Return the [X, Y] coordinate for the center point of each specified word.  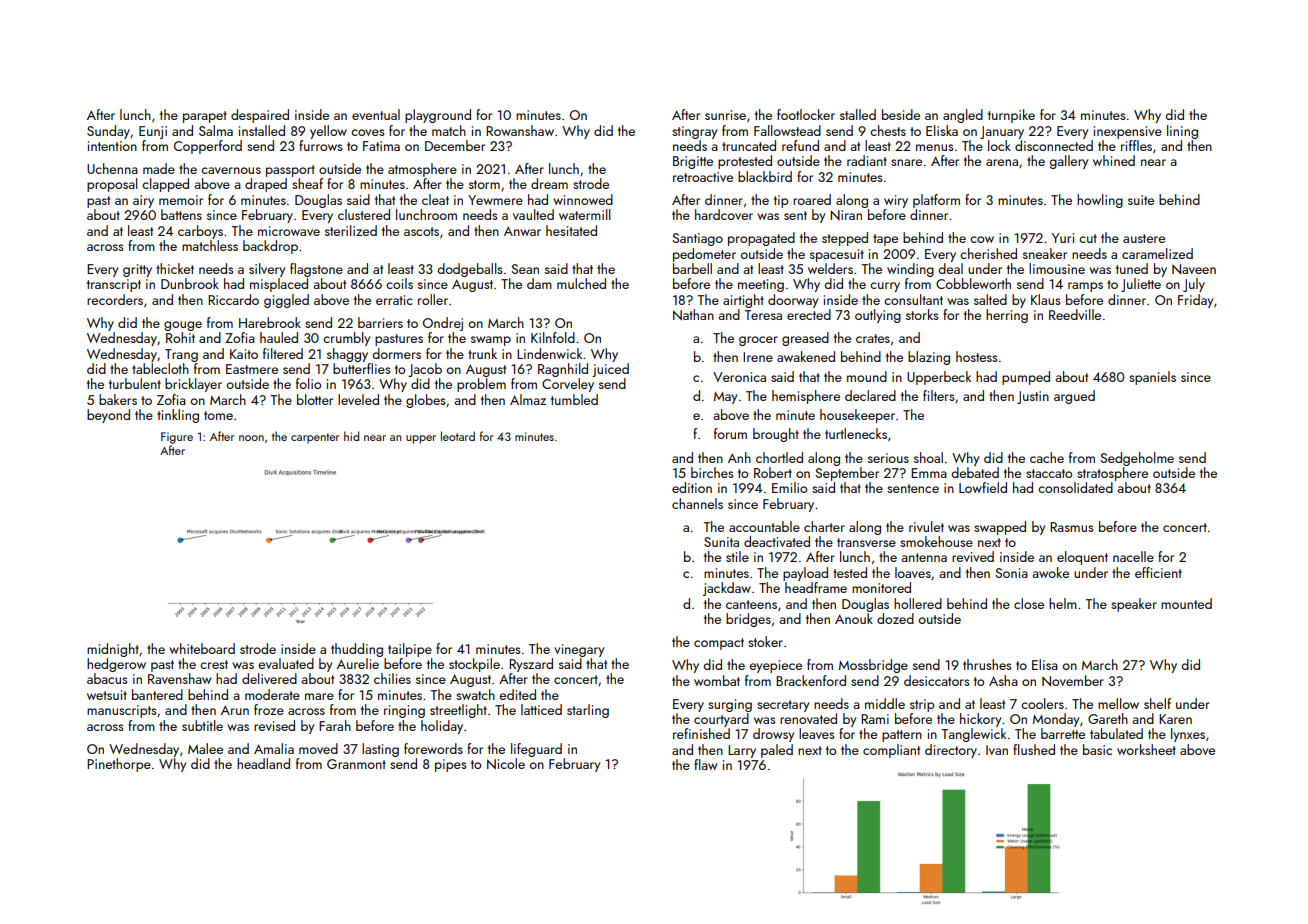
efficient [1158, 572]
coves [367, 132]
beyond [108, 416]
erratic [394, 300]
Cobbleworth [973, 283]
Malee [205, 748]
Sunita [721, 542]
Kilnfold [553, 337]
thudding [357, 650]
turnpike [1011, 116]
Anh [739, 457]
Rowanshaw [520, 130]
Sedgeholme [1137, 459]
